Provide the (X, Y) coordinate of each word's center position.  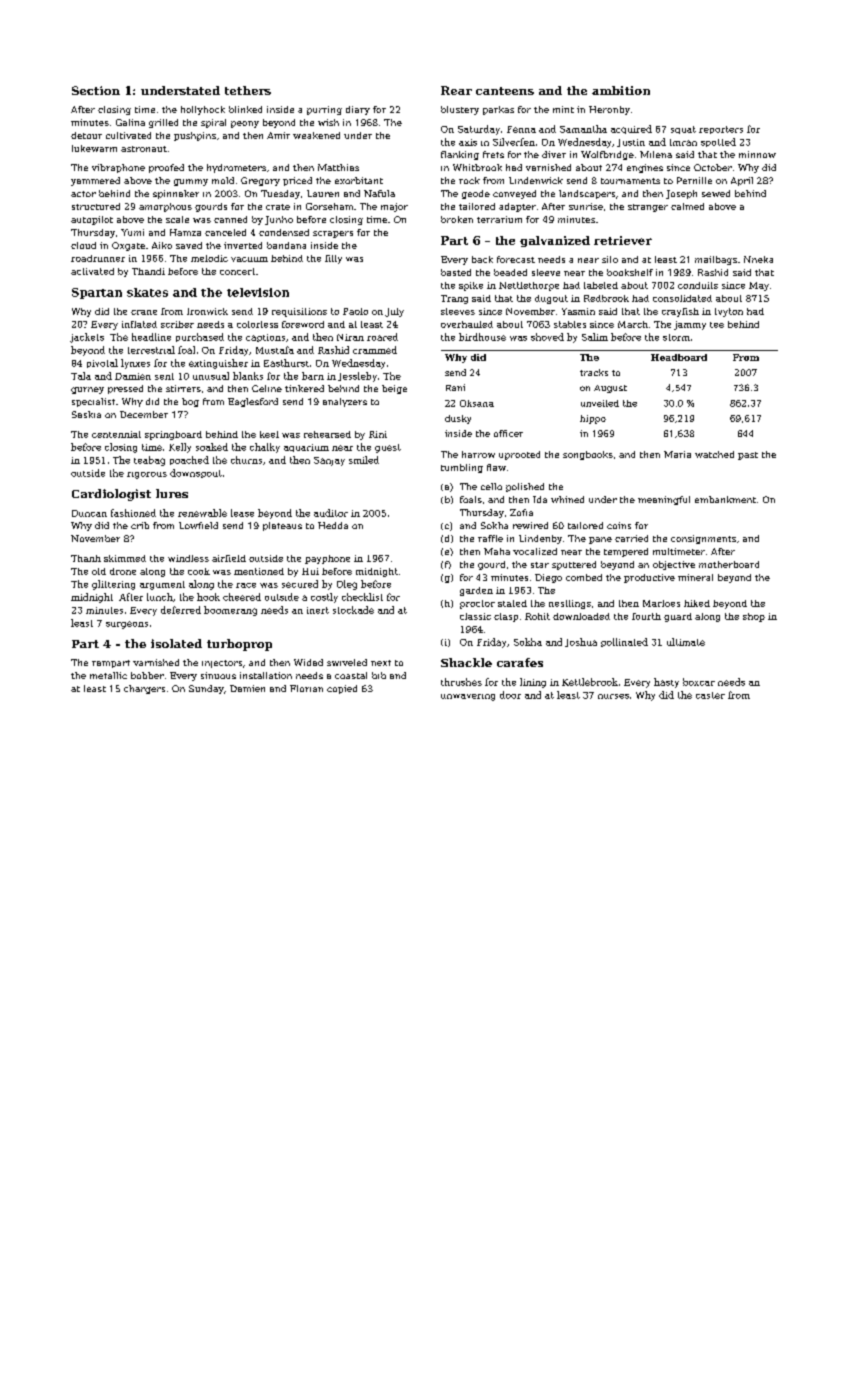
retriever (623, 240)
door (510, 695)
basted (456, 272)
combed (584, 577)
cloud (83, 245)
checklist (362, 597)
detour (86, 135)
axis (468, 142)
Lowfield (198, 525)
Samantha (583, 129)
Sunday (206, 689)
